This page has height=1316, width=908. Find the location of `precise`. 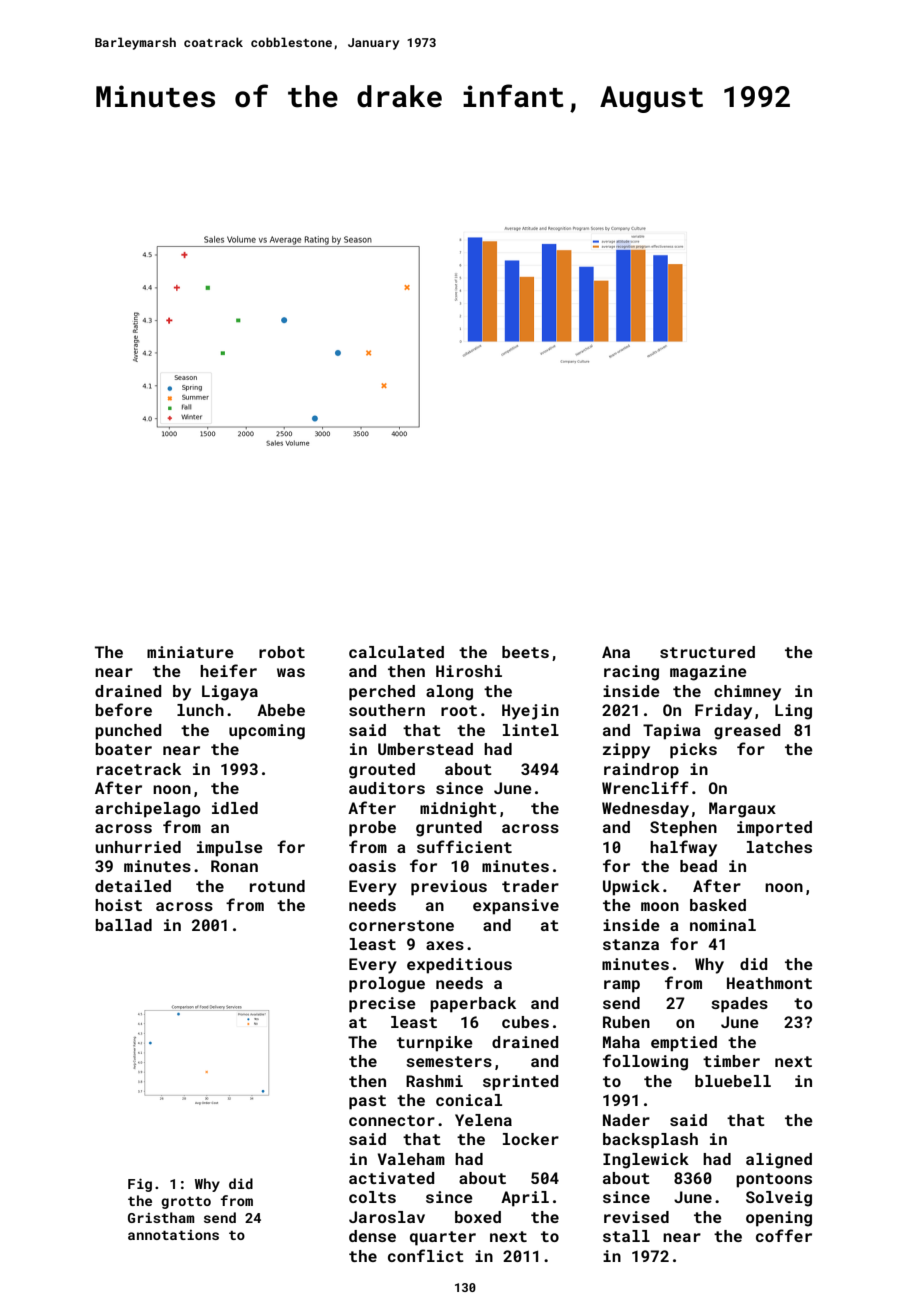

precise is located at coordinates (382, 1005).
